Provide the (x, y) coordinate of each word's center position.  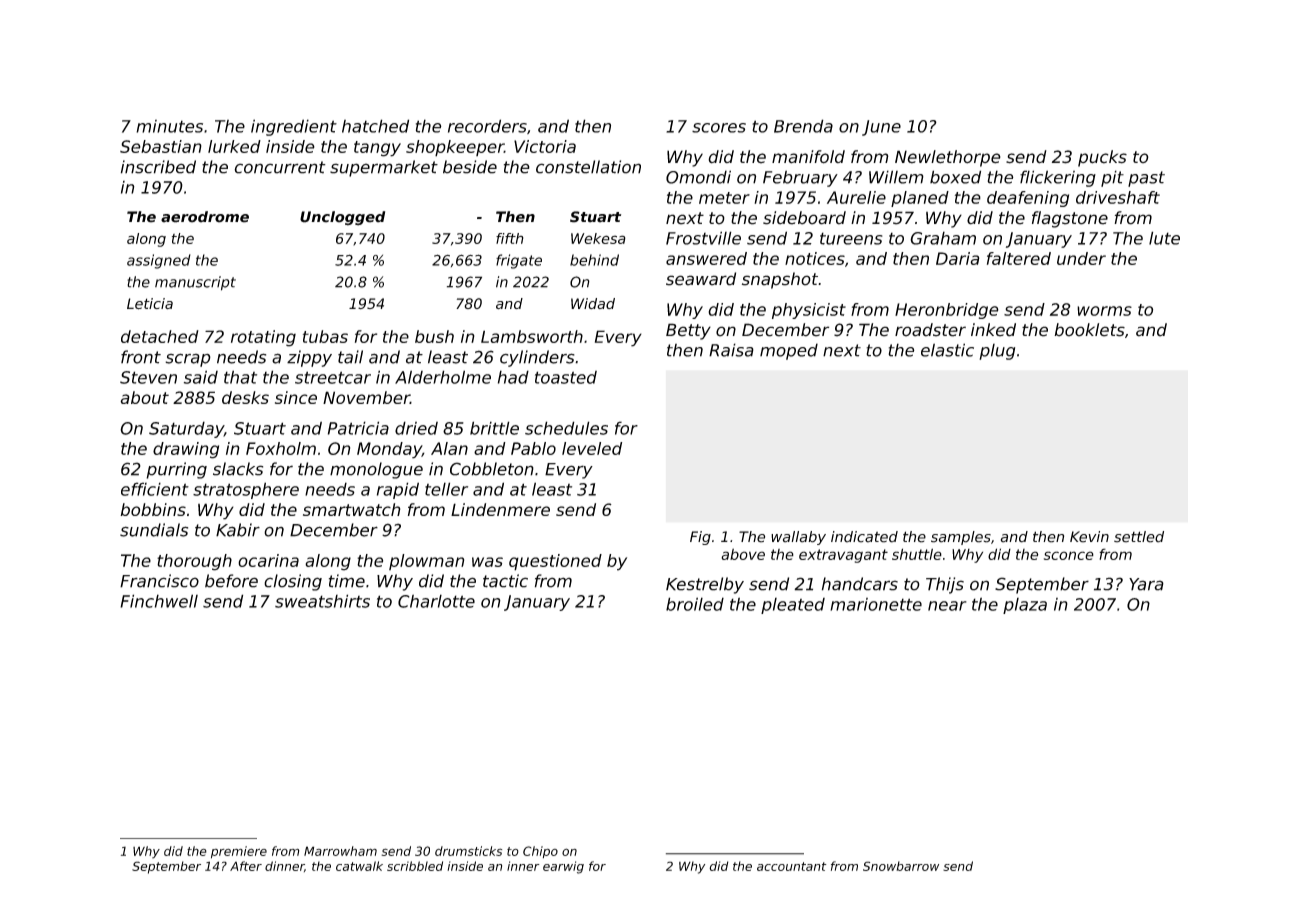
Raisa (731, 350)
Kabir (238, 530)
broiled (695, 604)
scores (719, 128)
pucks (1102, 158)
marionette (876, 604)
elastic (947, 350)
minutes (169, 126)
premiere (239, 852)
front (141, 357)
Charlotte (436, 601)
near (947, 606)
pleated (793, 606)
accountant (792, 866)
